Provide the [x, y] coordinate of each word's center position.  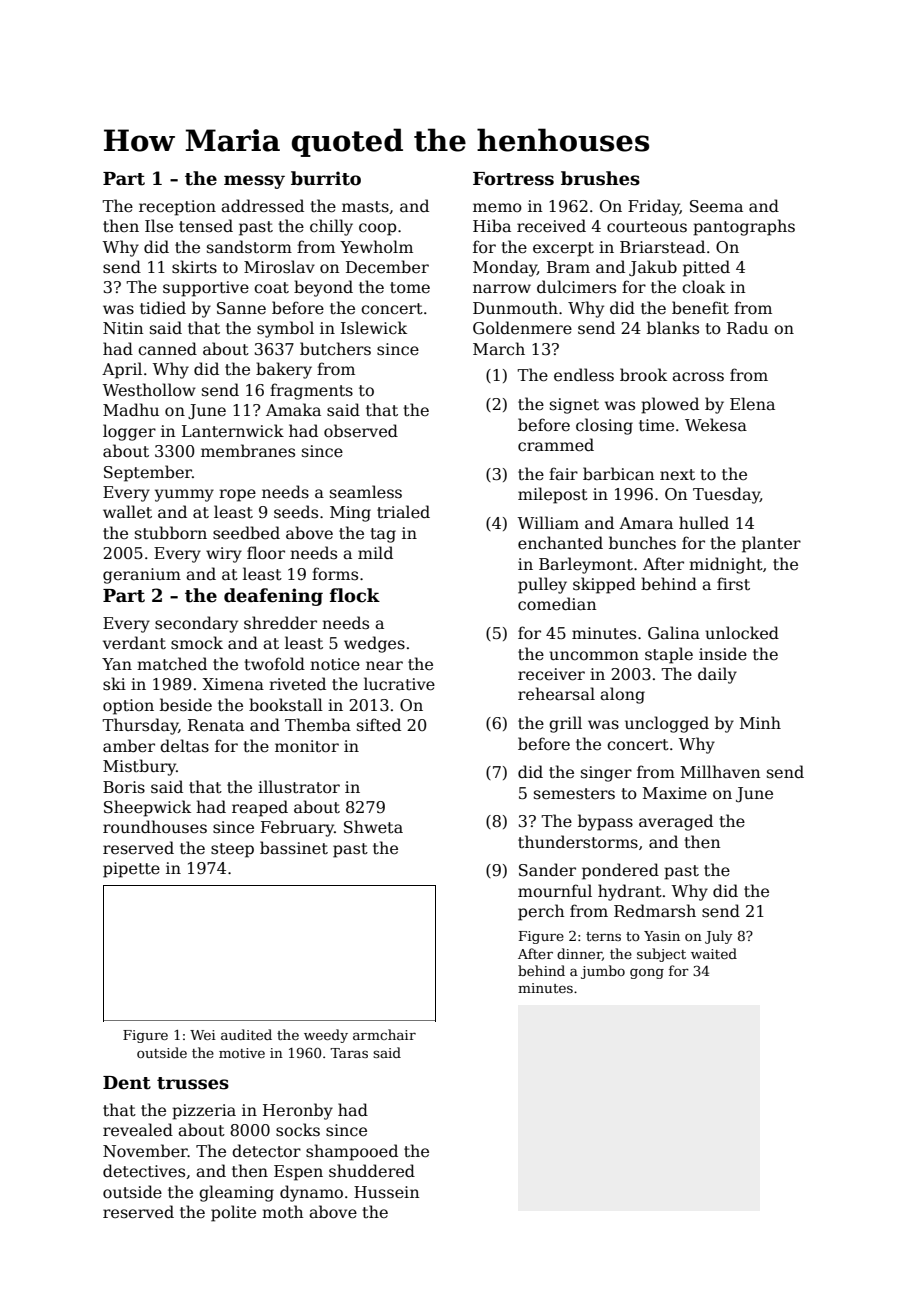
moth [282, 1211]
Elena [752, 403]
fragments [311, 391]
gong [647, 973]
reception [177, 208]
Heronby [298, 1111]
